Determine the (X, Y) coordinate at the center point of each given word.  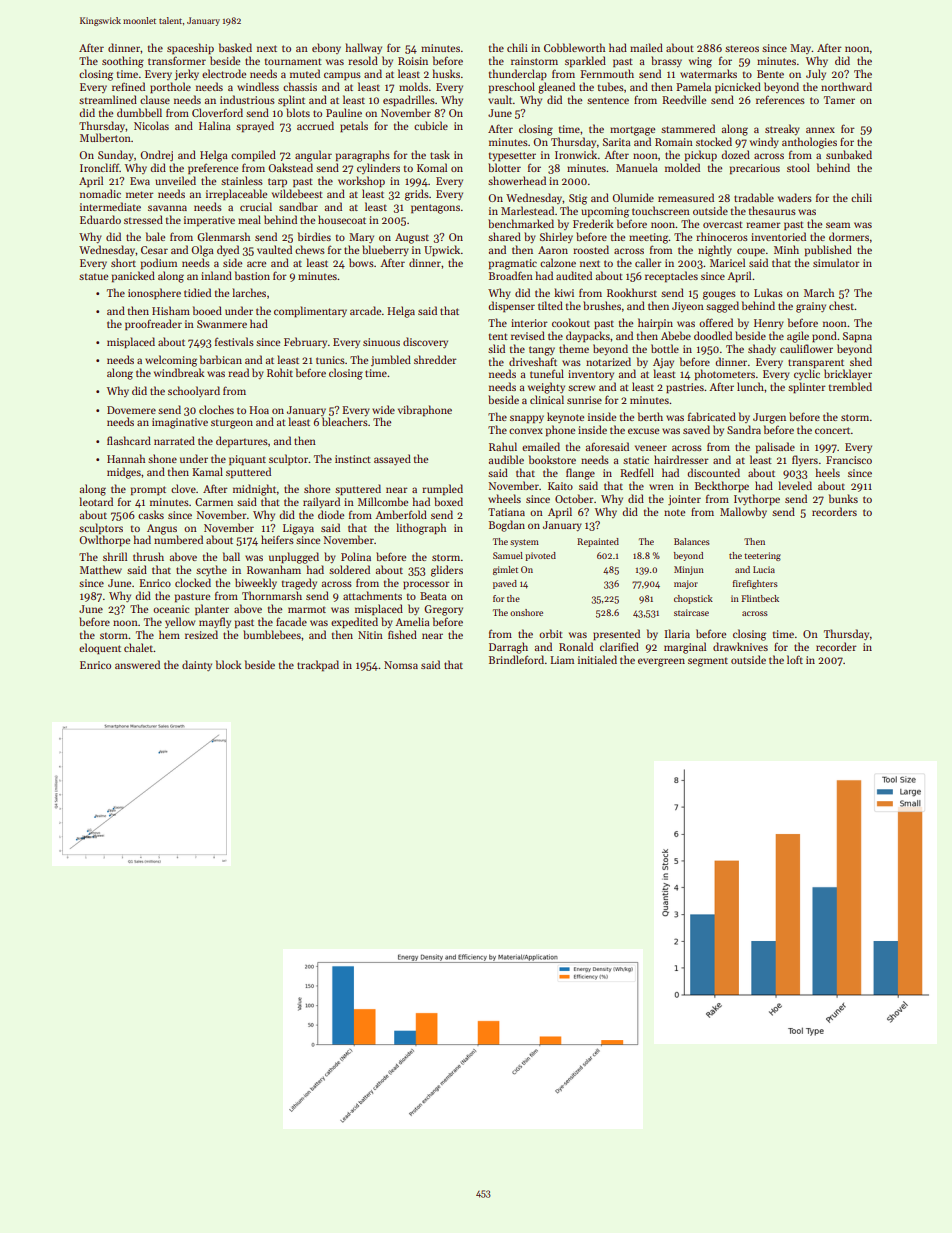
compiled (253, 156)
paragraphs (363, 156)
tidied (197, 292)
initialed (597, 659)
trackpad (318, 666)
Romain (674, 142)
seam (838, 225)
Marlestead (527, 210)
